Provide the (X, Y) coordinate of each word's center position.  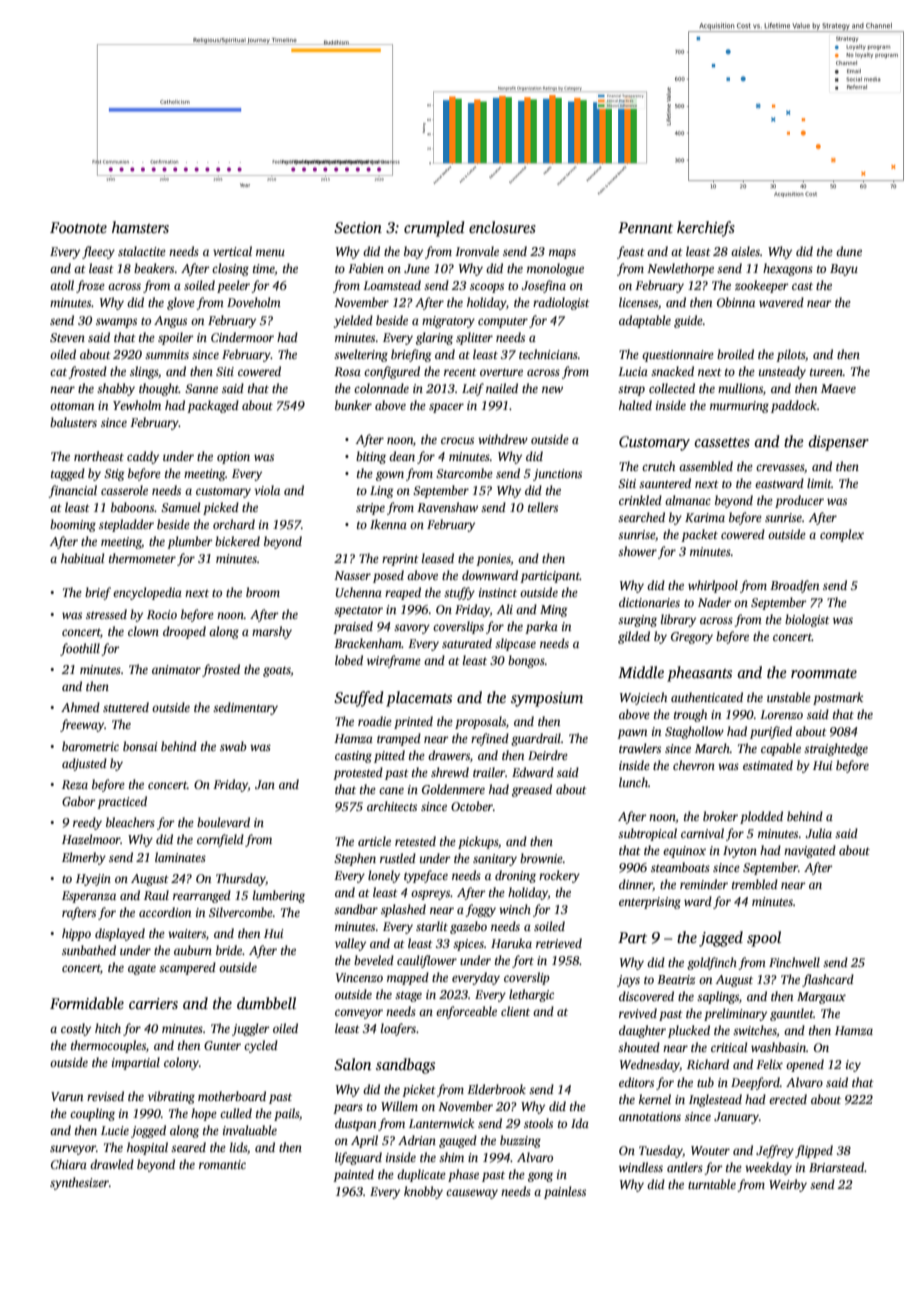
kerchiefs (706, 229)
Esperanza (89, 897)
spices (468, 945)
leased (438, 558)
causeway (472, 1194)
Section (358, 228)
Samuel (180, 507)
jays (628, 981)
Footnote (78, 227)
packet (699, 535)
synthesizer (79, 1183)
